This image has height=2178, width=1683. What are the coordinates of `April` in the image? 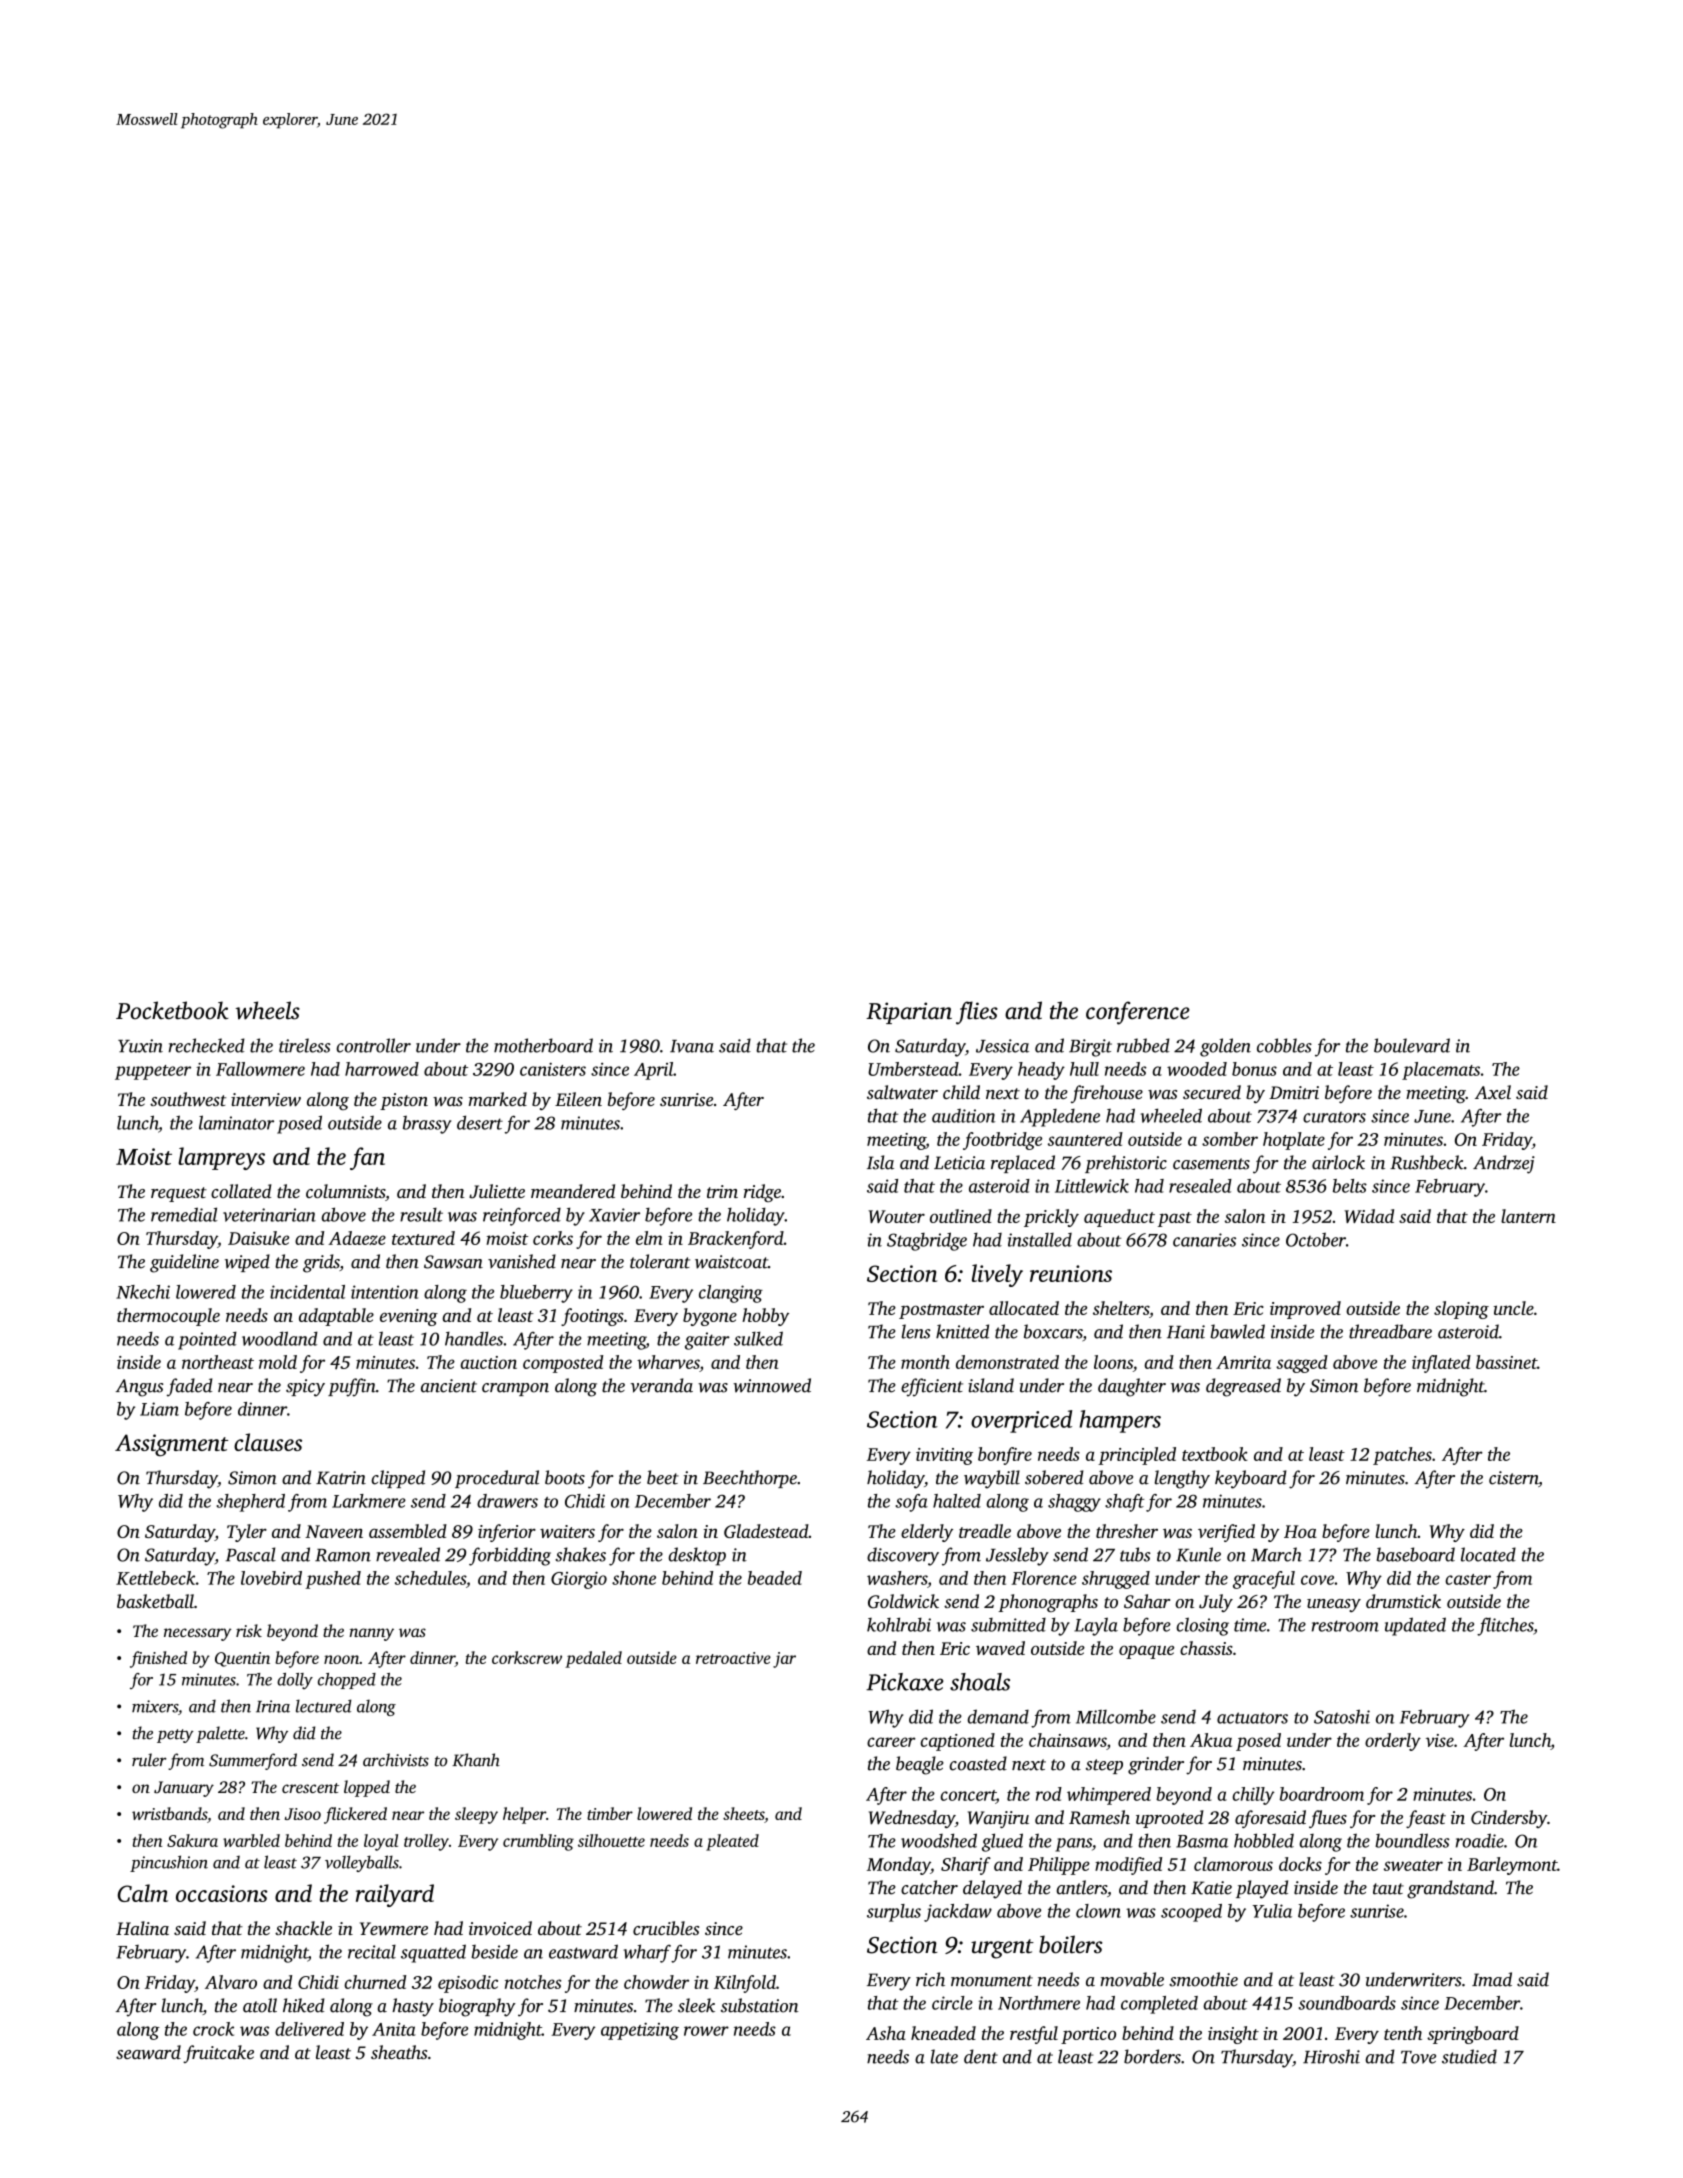 It's located at (653, 1071).
